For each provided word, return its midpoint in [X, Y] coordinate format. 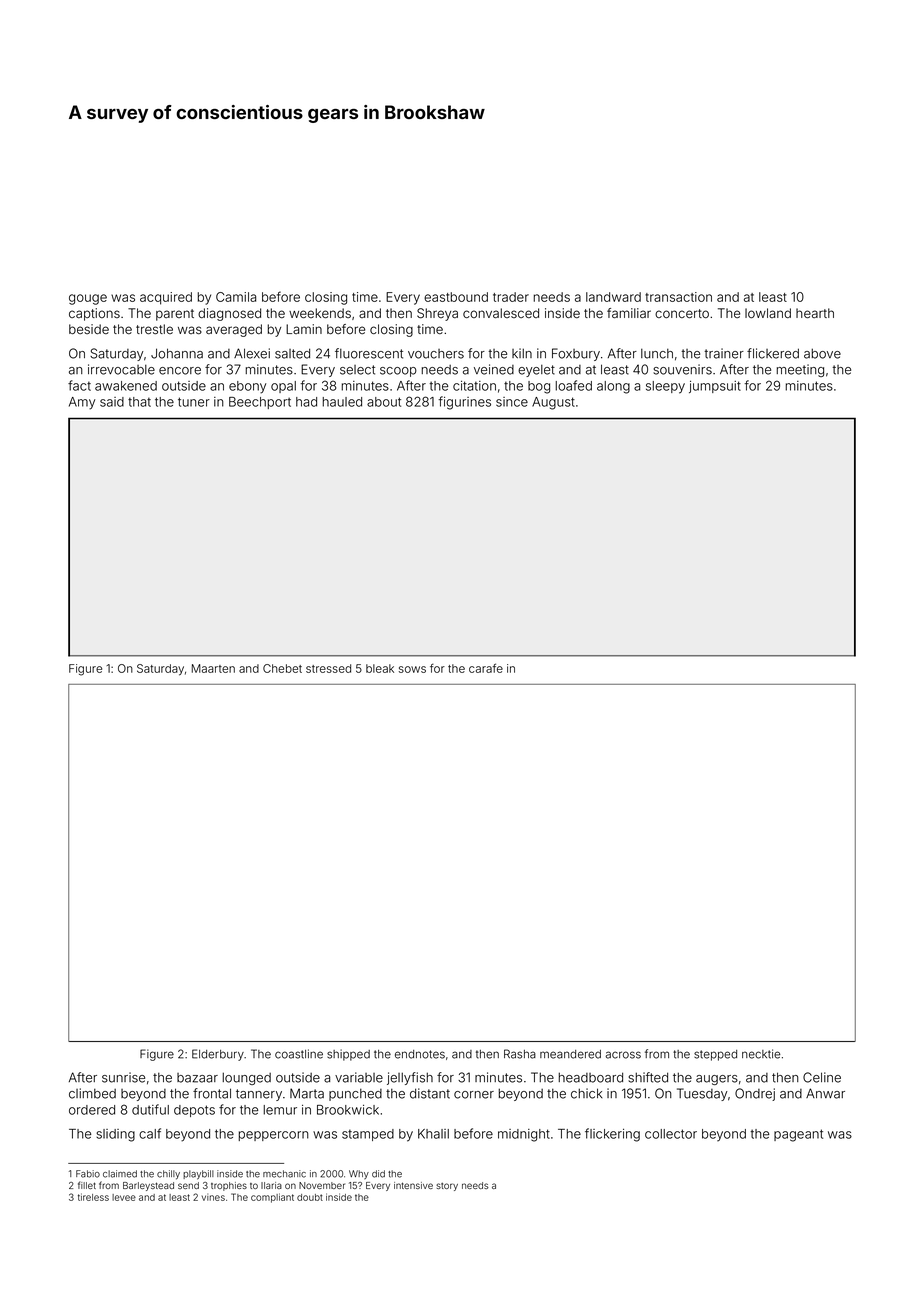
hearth [815, 313]
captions [94, 314]
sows [412, 669]
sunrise [123, 1077]
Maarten [213, 668]
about [384, 402]
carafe [486, 668]
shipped [348, 1055]
